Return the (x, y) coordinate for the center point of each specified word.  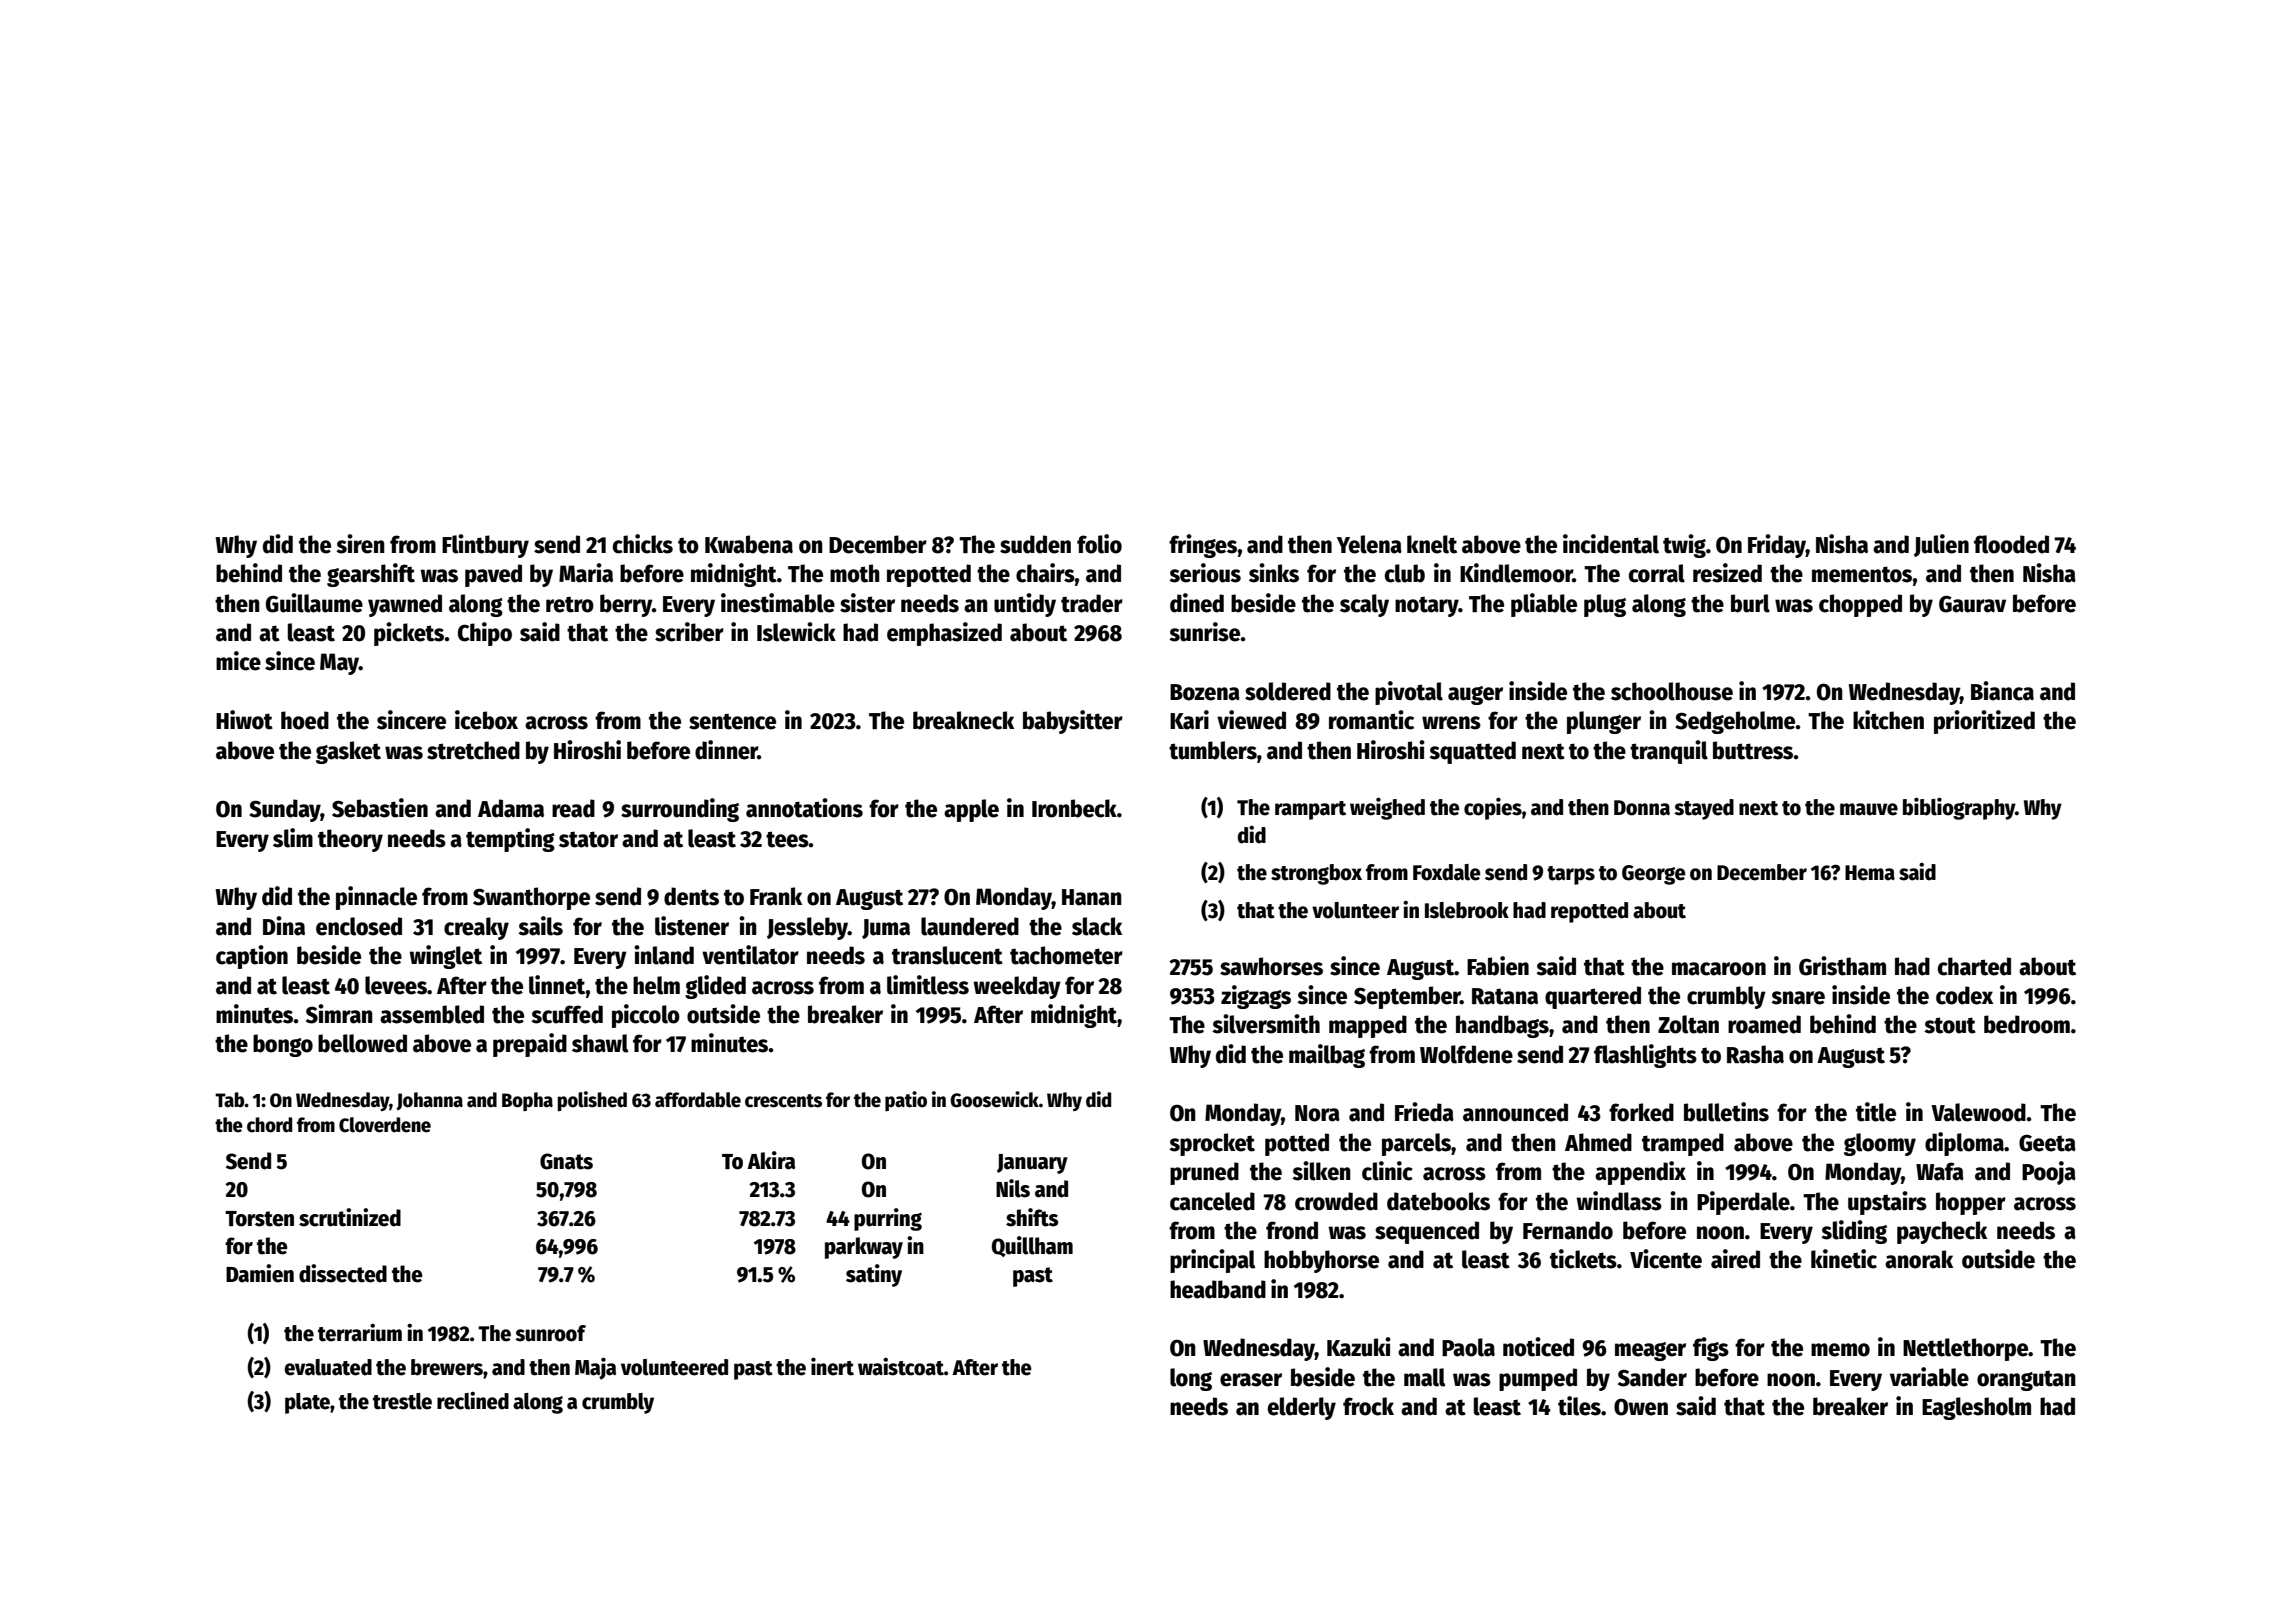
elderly (1302, 1408)
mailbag (1327, 1056)
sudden (1035, 544)
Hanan (1092, 897)
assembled (432, 1014)
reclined (473, 1400)
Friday (1777, 546)
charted (1974, 966)
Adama (511, 808)
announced (1515, 1112)
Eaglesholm (1976, 1408)
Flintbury (485, 546)
